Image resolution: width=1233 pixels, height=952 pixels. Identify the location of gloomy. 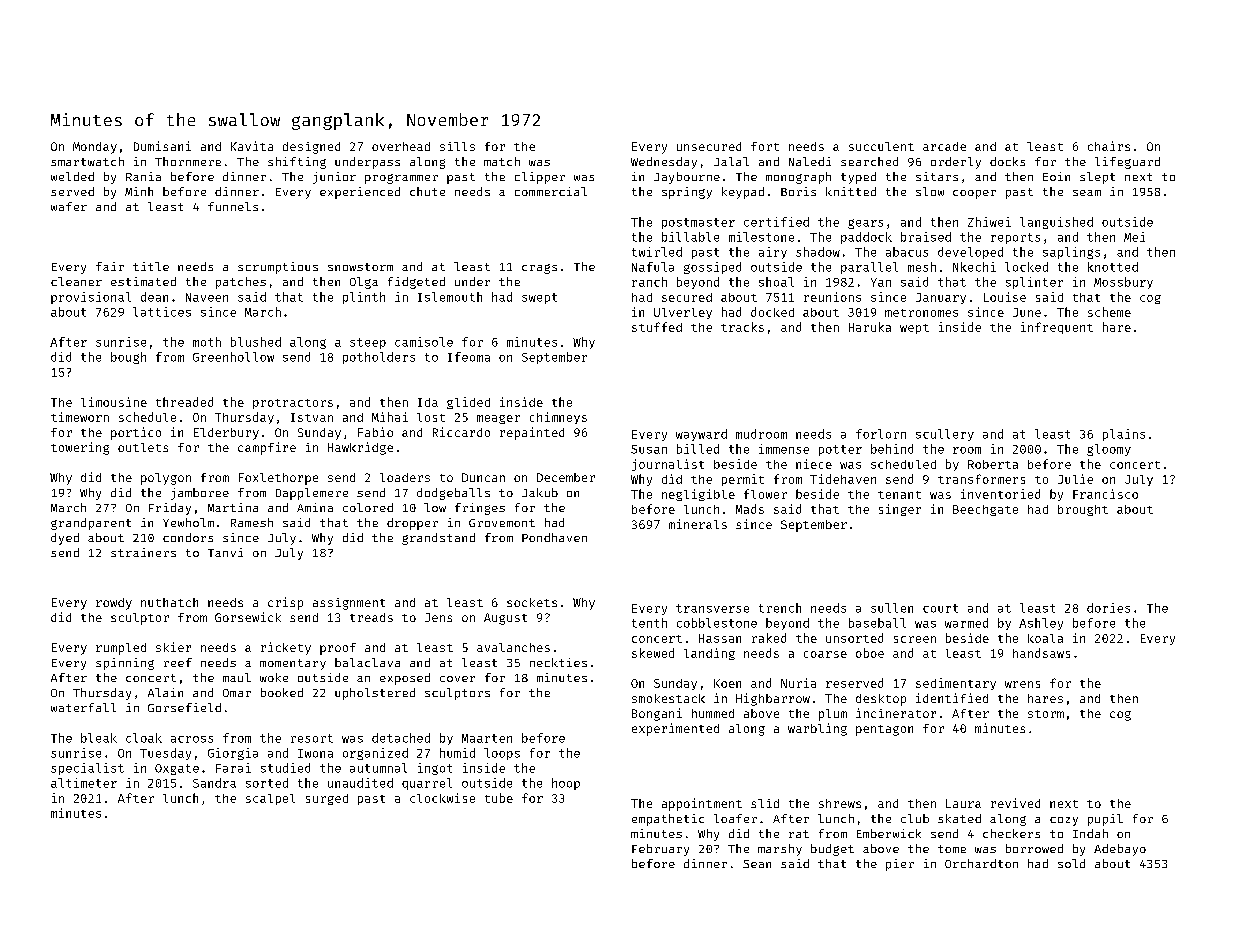
(1109, 450).
